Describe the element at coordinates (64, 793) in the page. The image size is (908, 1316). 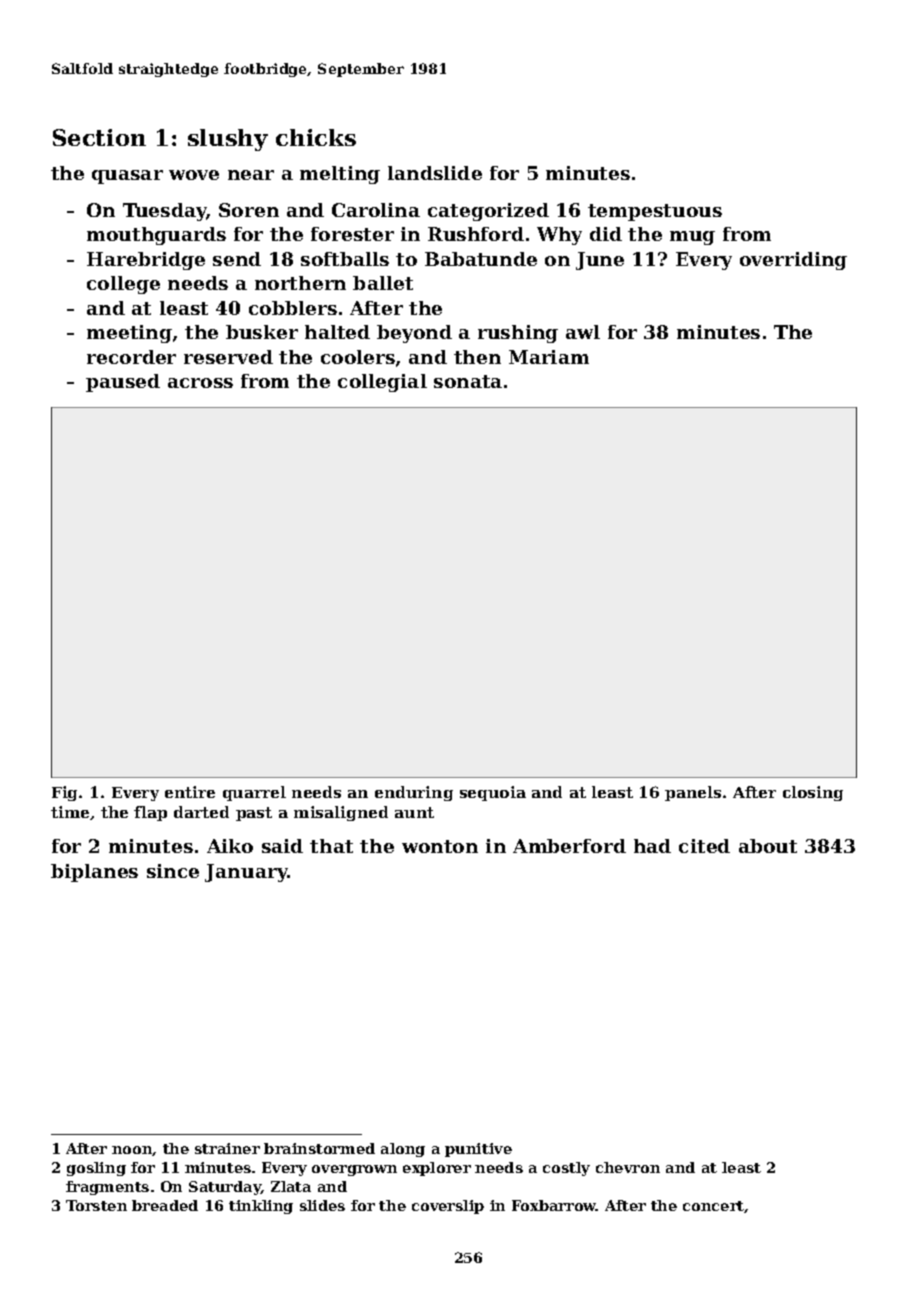
I see `Fig` at that location.
